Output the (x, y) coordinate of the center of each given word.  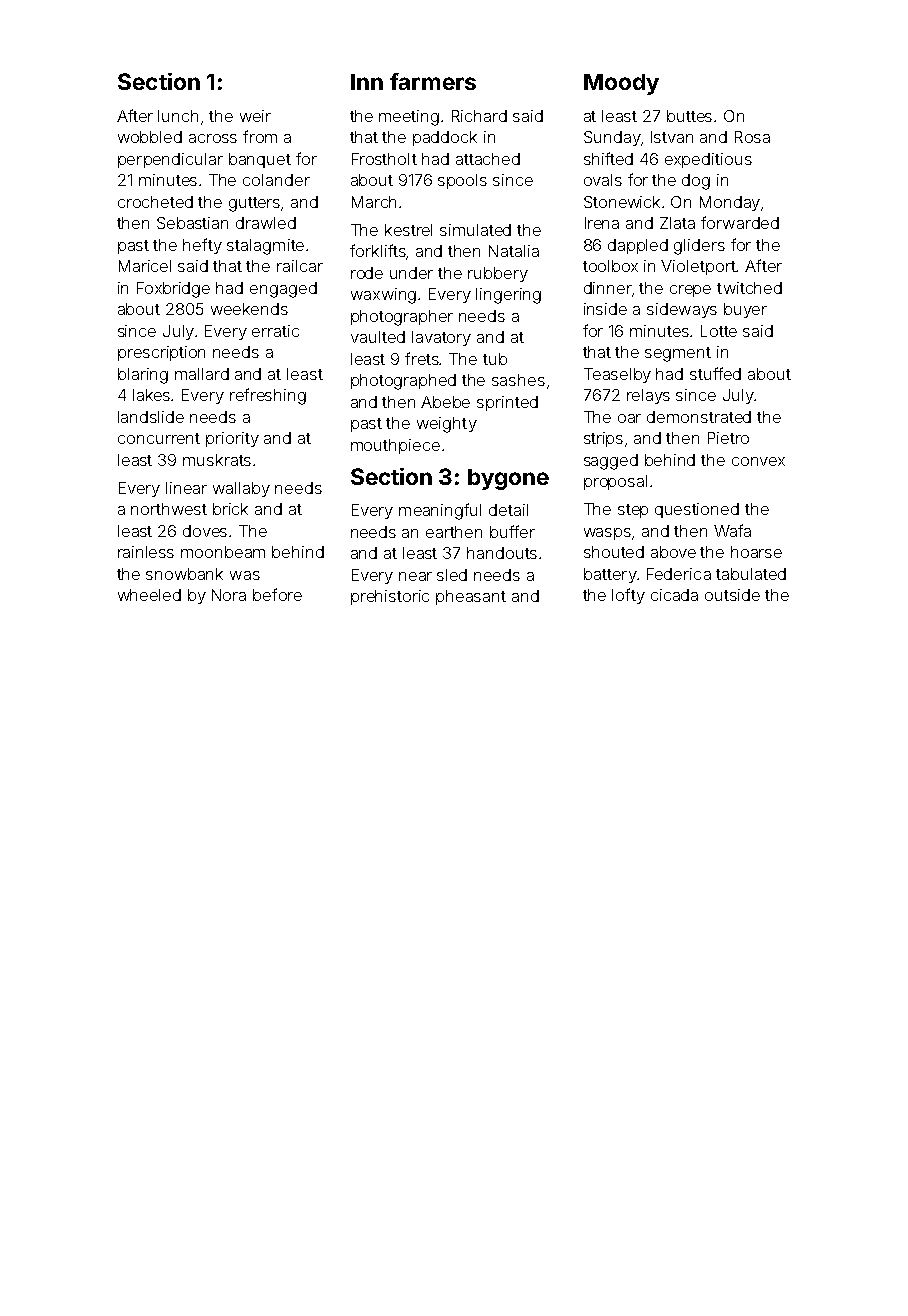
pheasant (471, 597)
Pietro (728, 438)
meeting (409, 118)
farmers (433, 81)
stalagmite (265, 247)
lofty (628, 596)
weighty (447, 425)
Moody (621, 84)
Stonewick (623, 202)
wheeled (149, 595)
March (374, 202)
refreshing (268, 396)
